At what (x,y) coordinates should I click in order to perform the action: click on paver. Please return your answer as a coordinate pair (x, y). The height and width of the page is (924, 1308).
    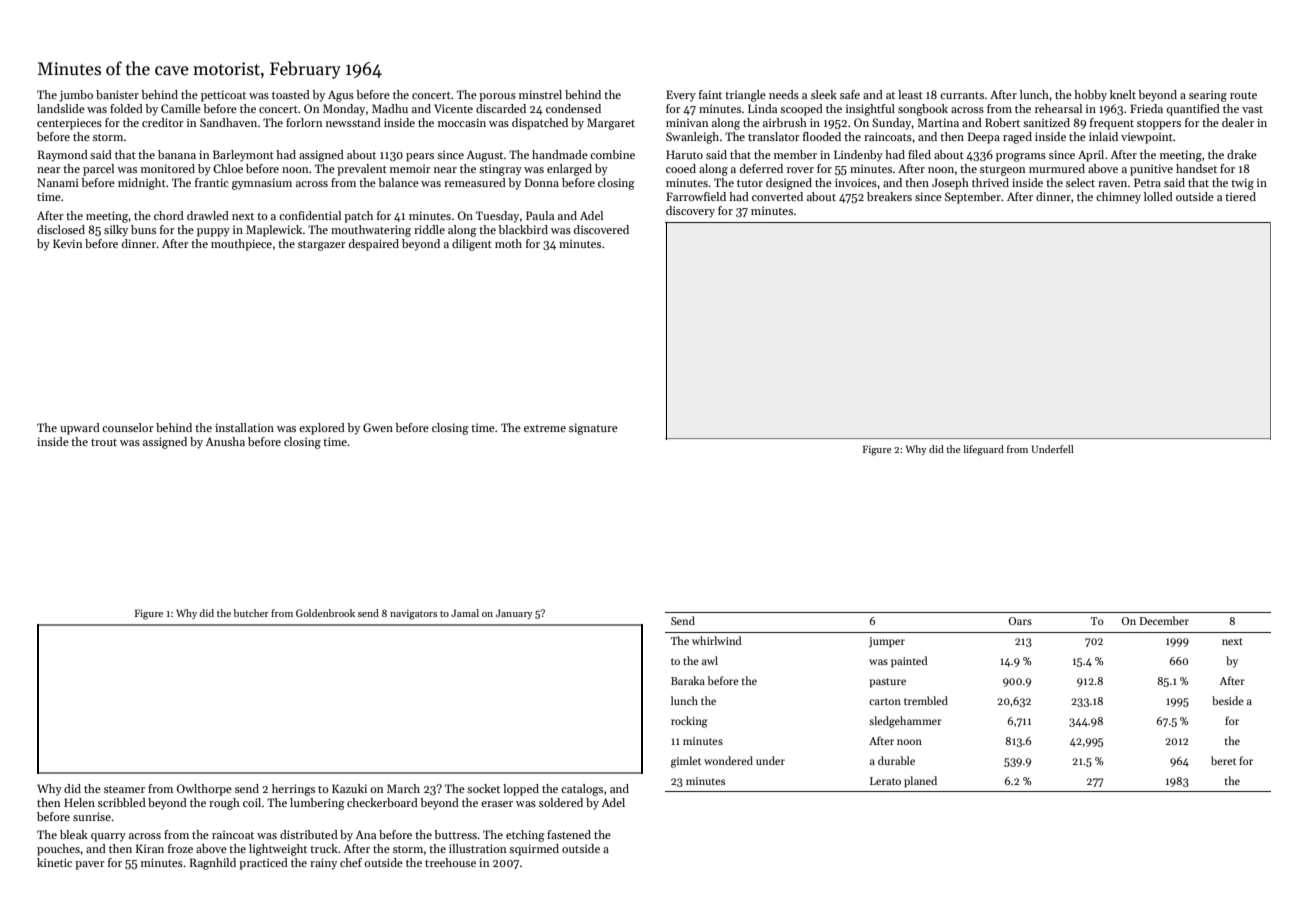
    Looking at the image, I should click on (89, 865).
